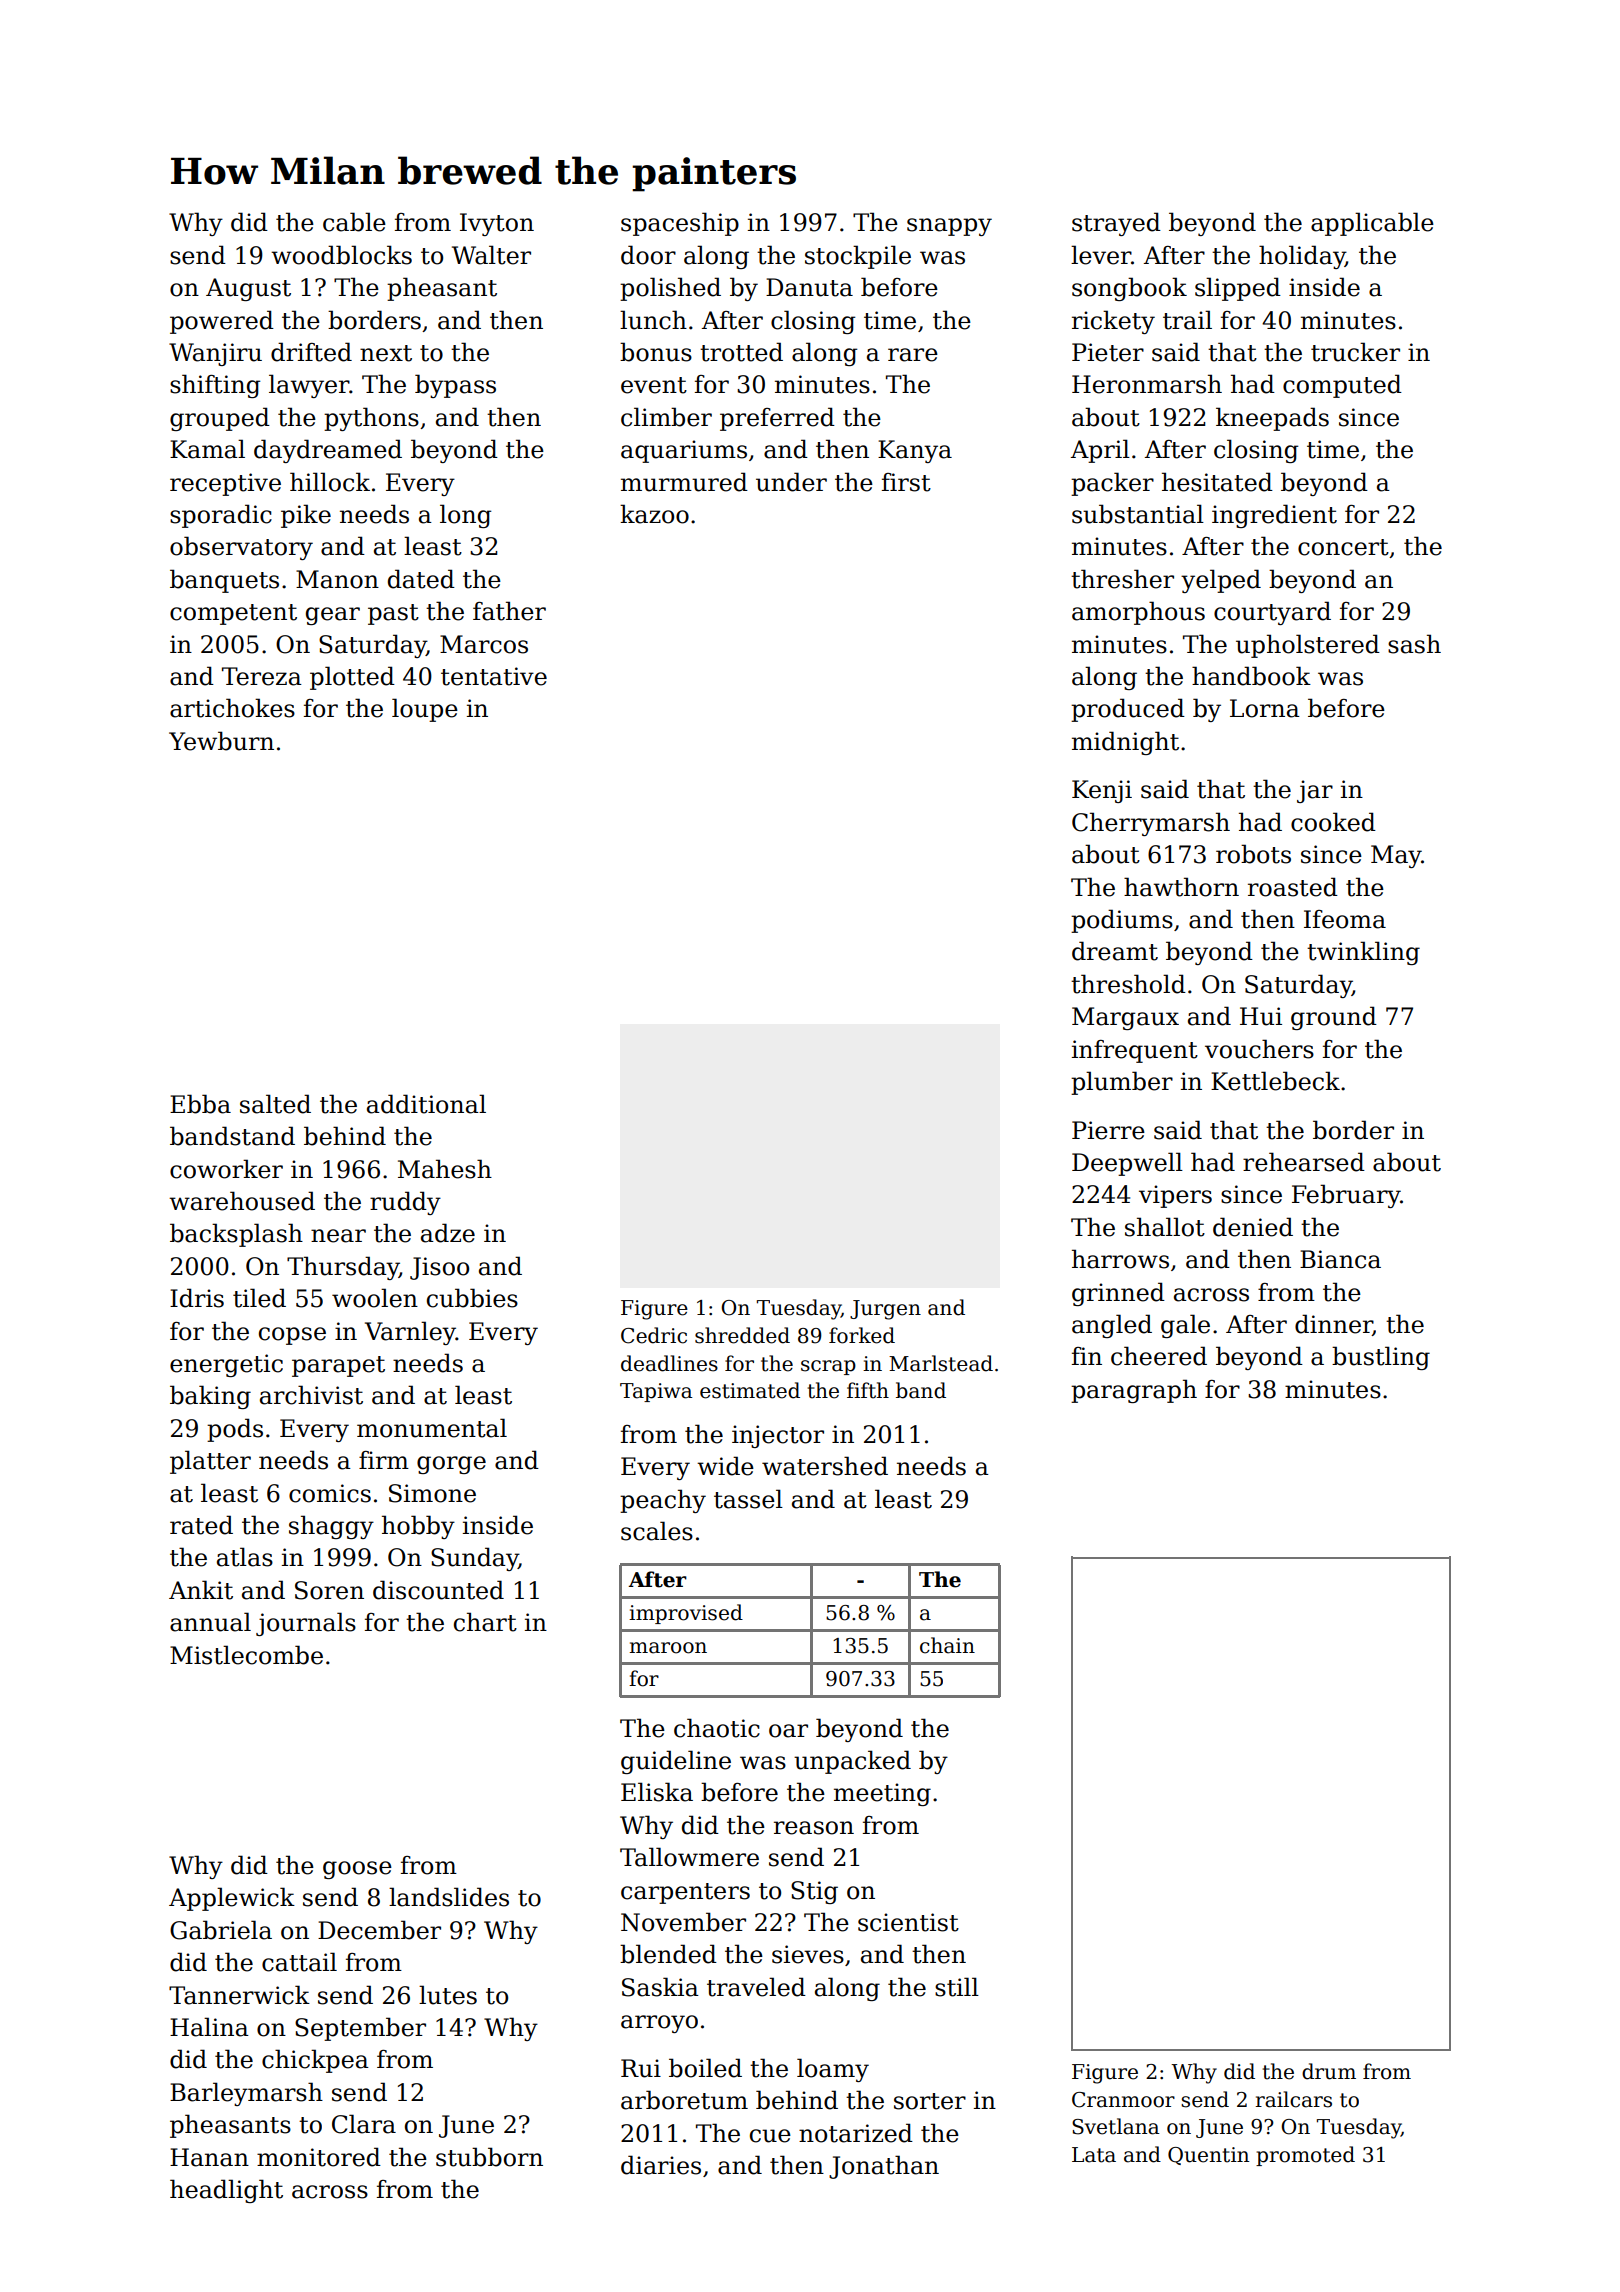  I want to click on parapet, so click(338, 1366).
